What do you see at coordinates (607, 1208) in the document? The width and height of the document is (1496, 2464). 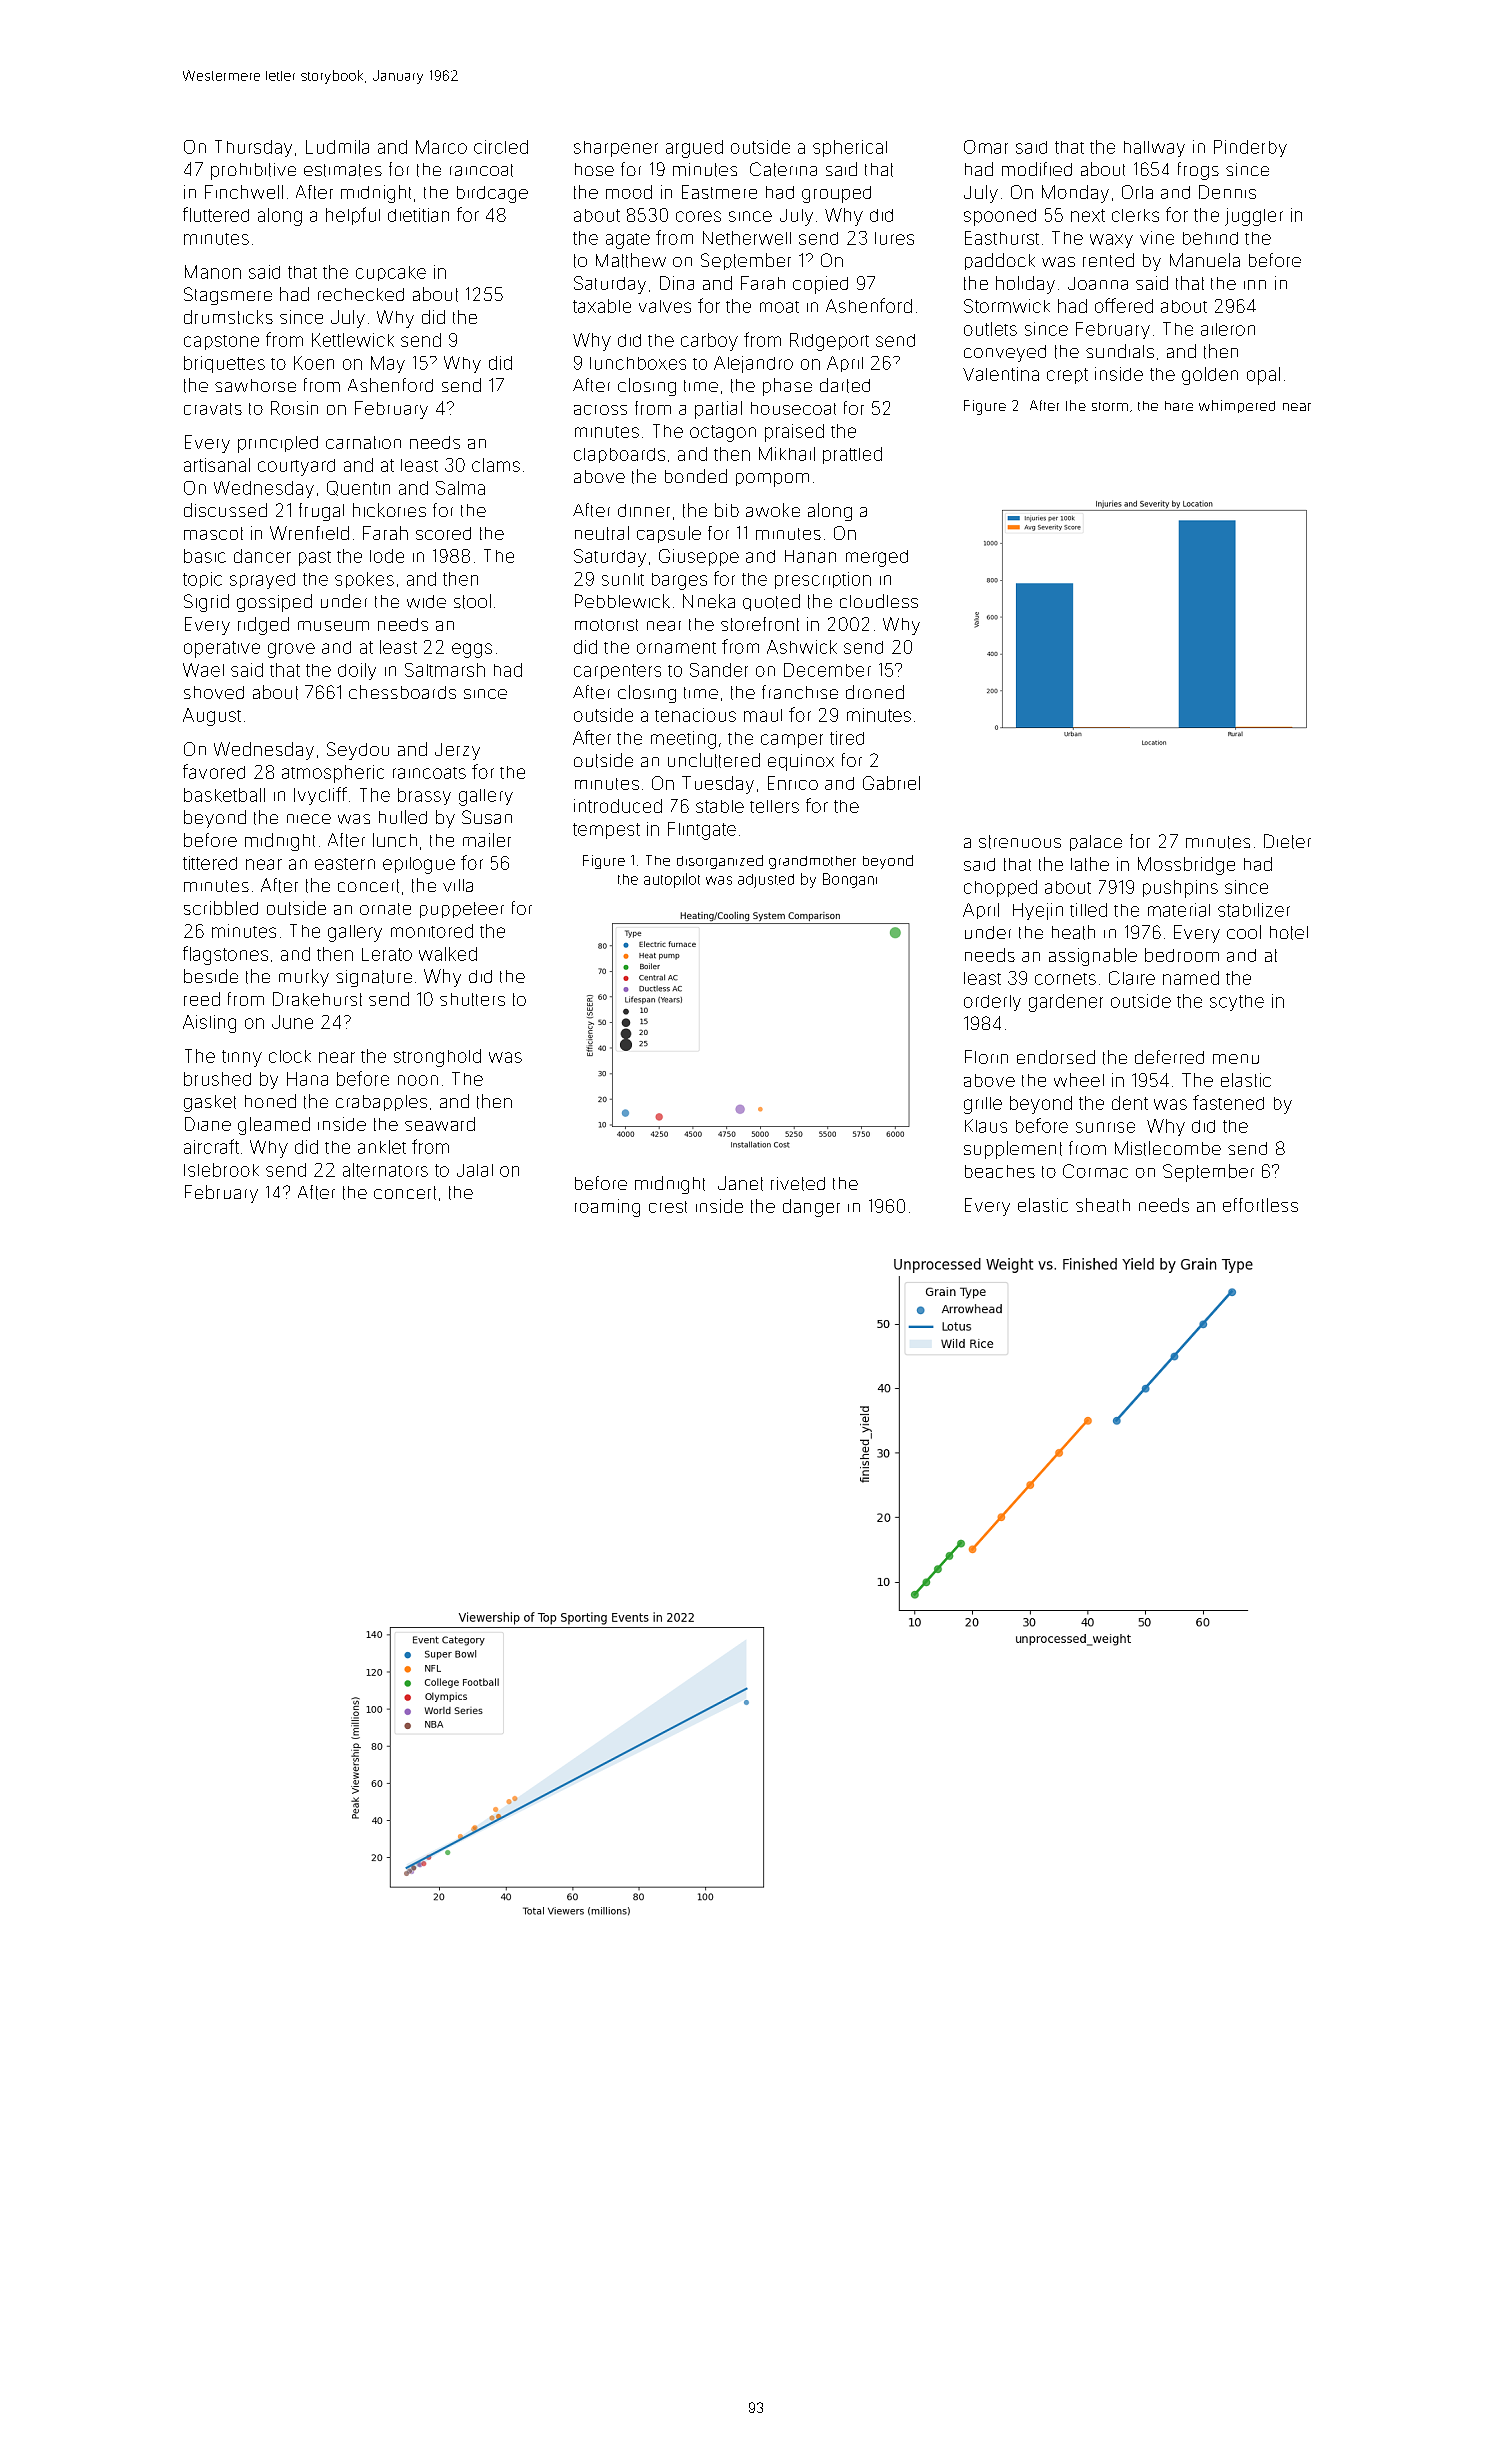 I see `roaming` at bounding box center [607, 1208].
